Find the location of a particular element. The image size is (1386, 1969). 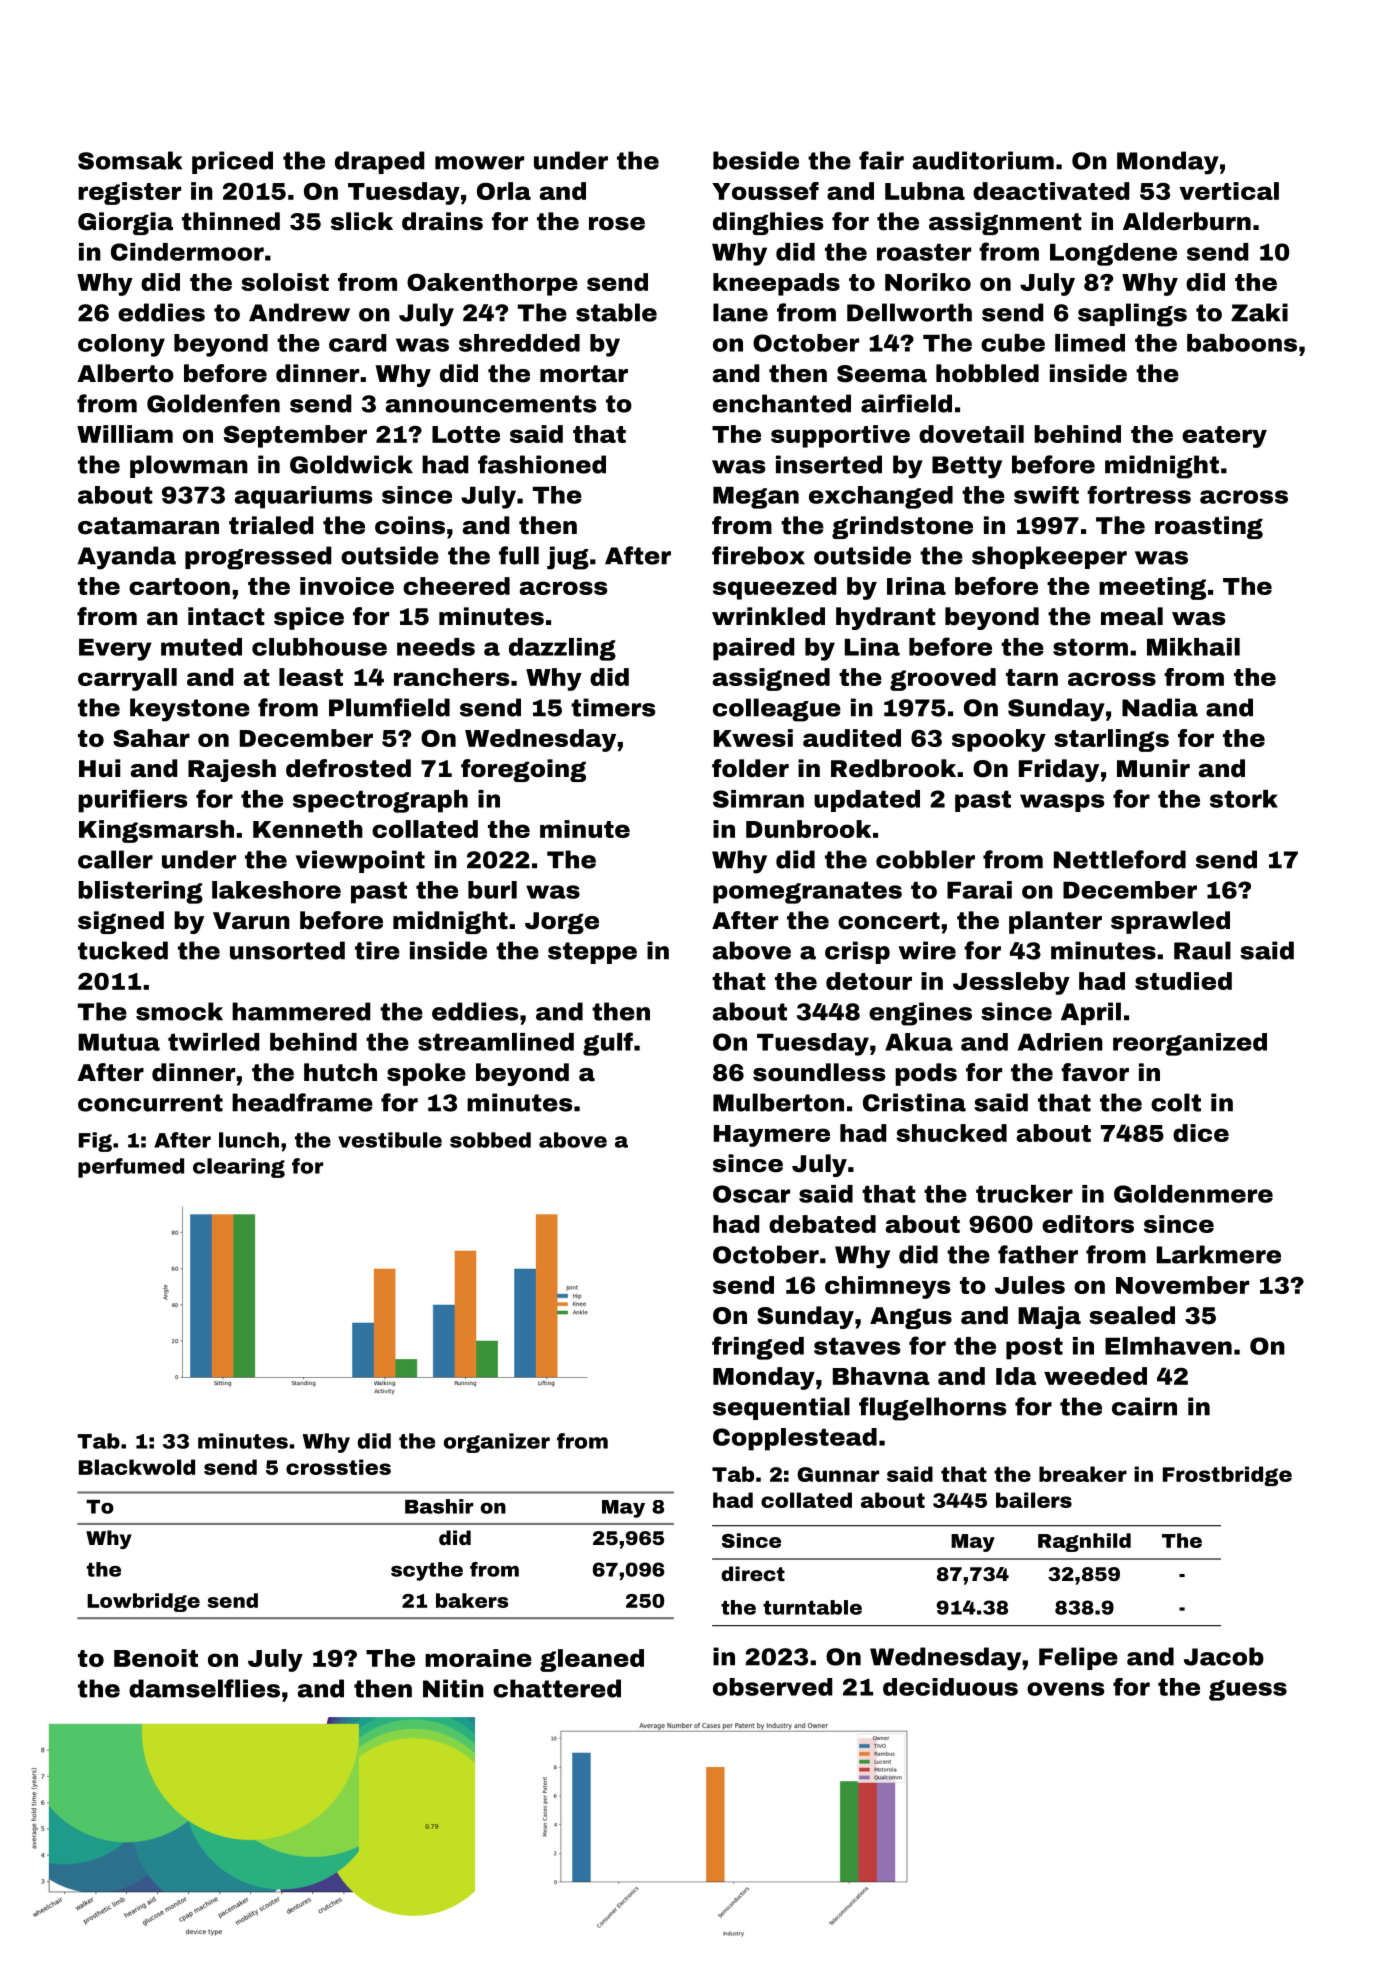

vertical is located at coordinates (1229, 191).
